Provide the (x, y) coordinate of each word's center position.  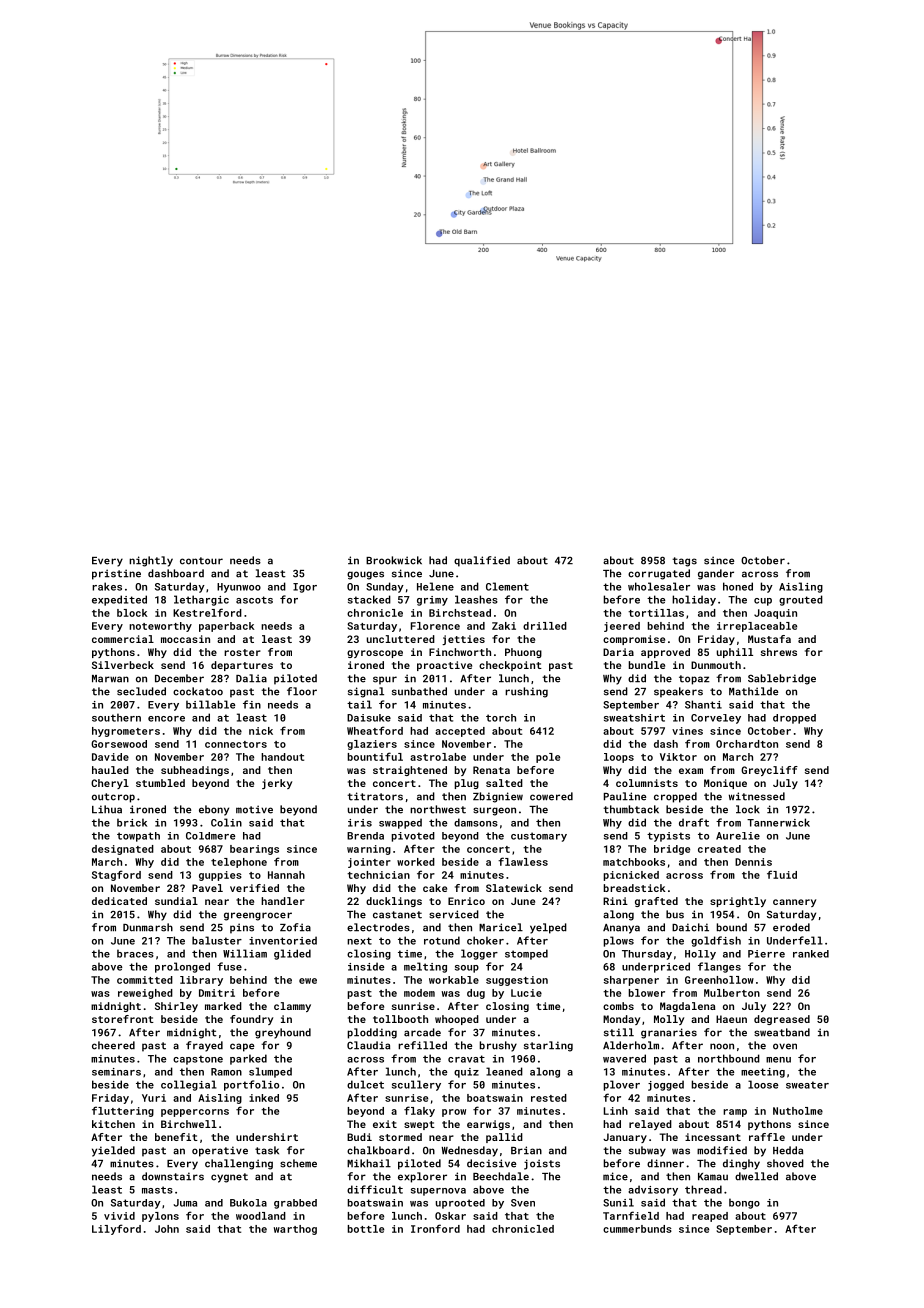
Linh (616, 1111)
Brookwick (394, 560)
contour (201, 561)
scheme (298, 1163)
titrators (375, 796)
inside (366, 966)
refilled (422, 1045)
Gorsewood (119, 744)
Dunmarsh (148, 927)
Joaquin (775, 614)
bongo (744, 1203)
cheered (113, 1045)
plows (619, 941)
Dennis (753, 862)
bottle (366, 1229)
